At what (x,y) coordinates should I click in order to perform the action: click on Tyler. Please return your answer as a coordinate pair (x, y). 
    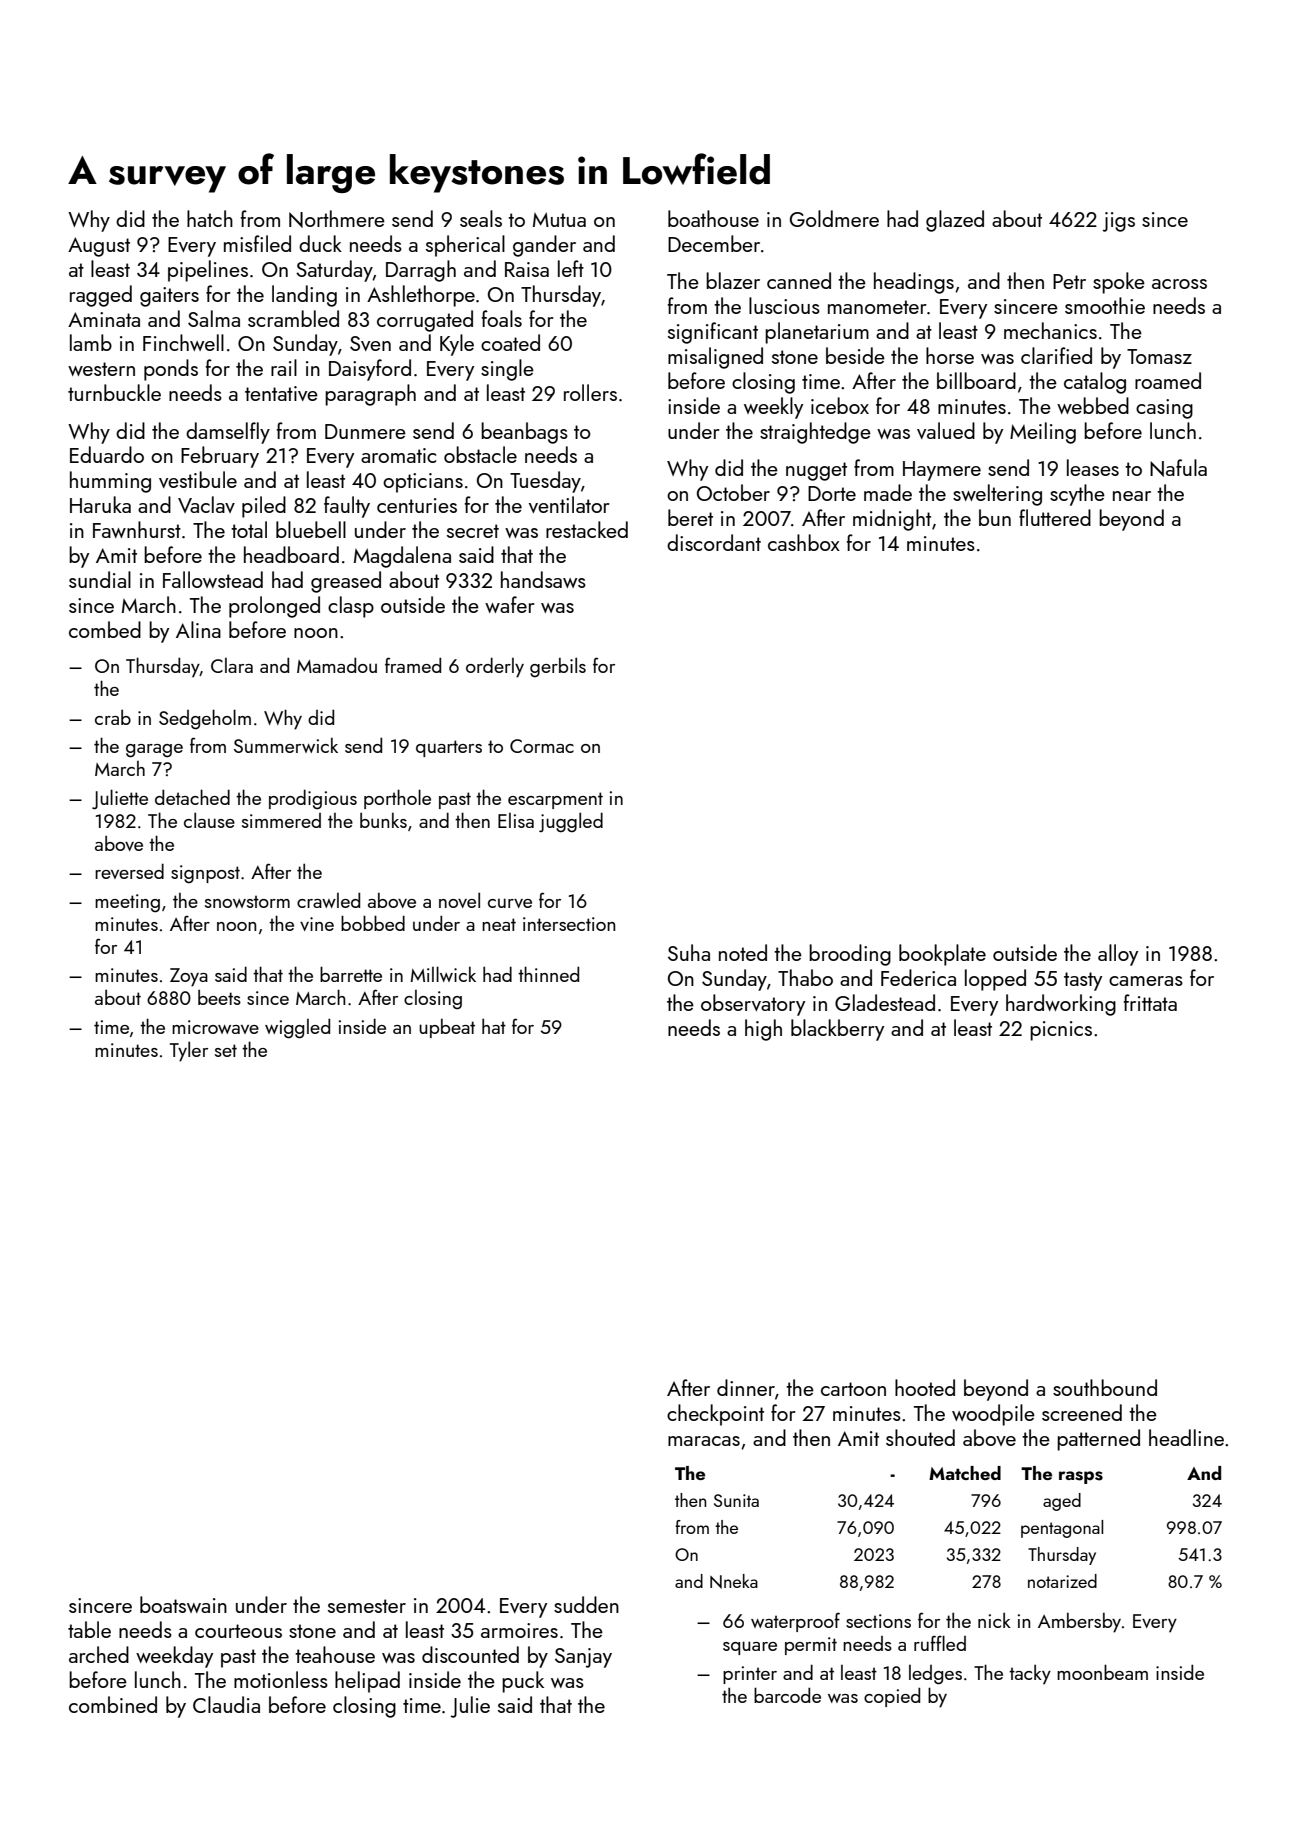
    Looking at the image, I should click on (189, 1051).
